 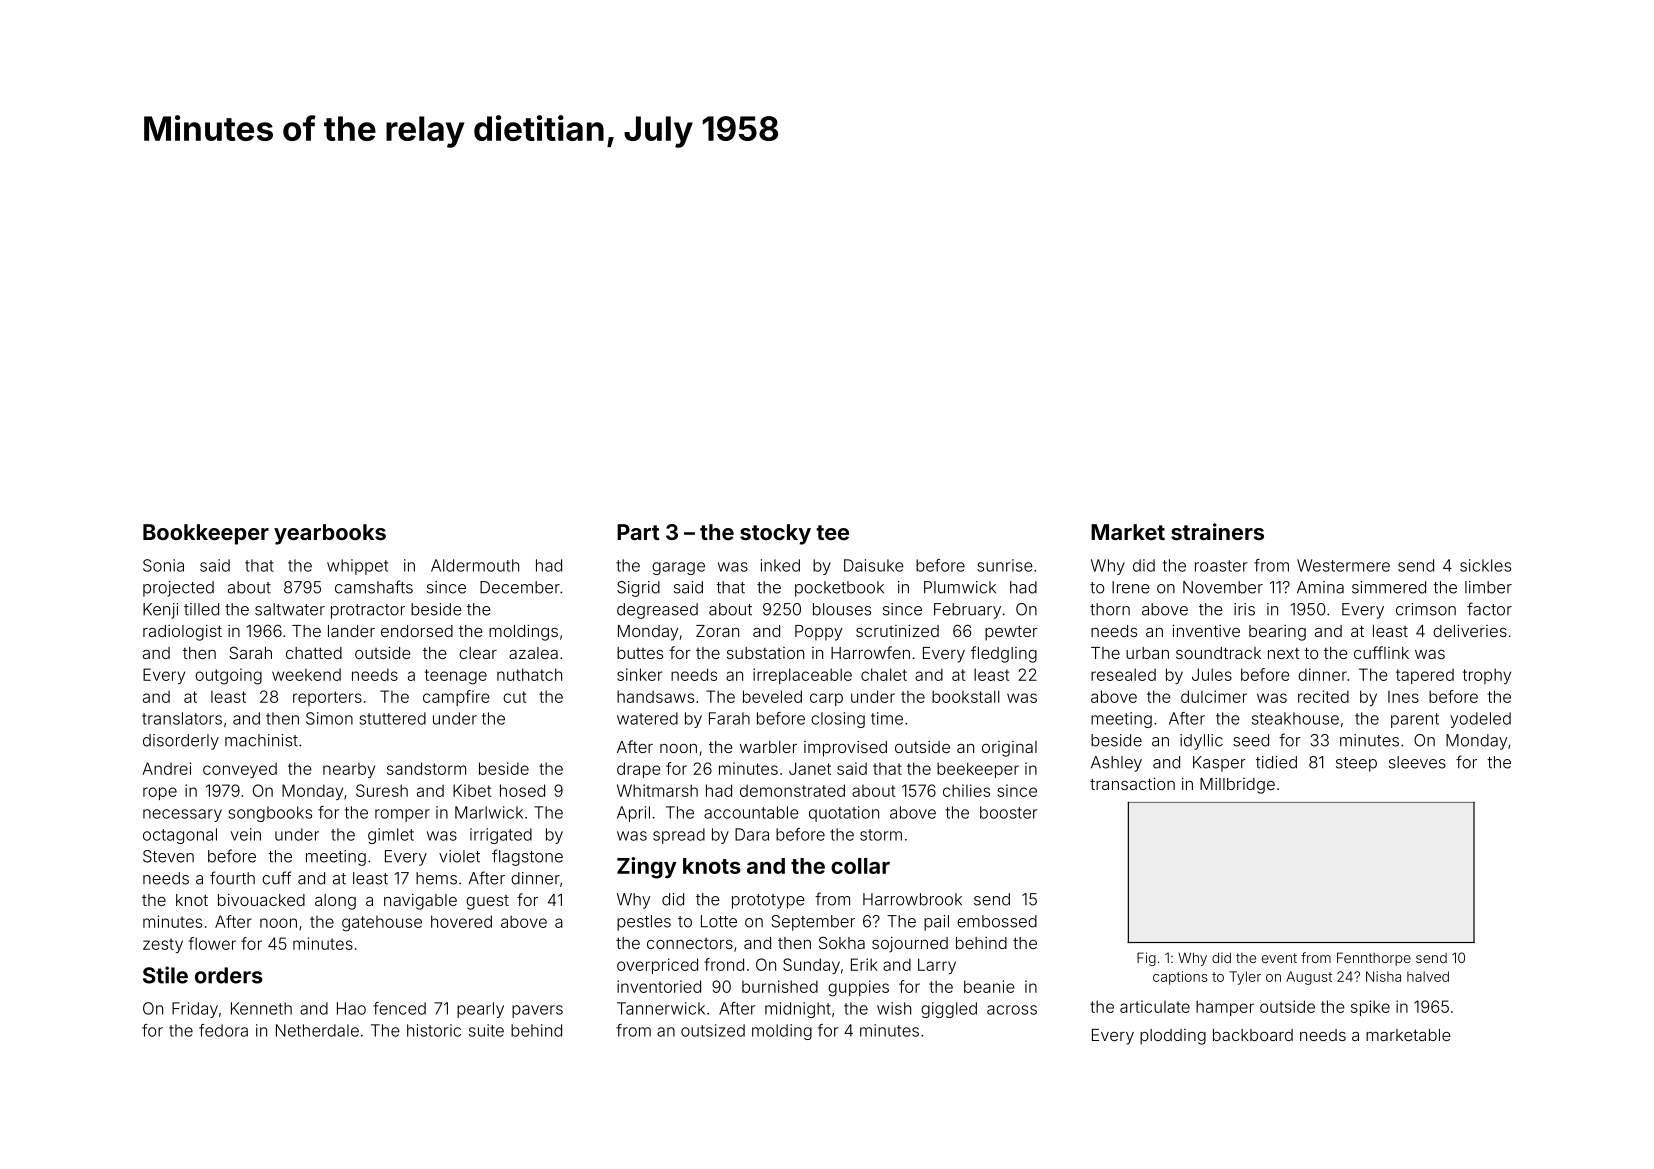 What do you see at coordinates (1217, 531) in the screenshot?
I see `strainers` at bounding box center [1217, 531].
